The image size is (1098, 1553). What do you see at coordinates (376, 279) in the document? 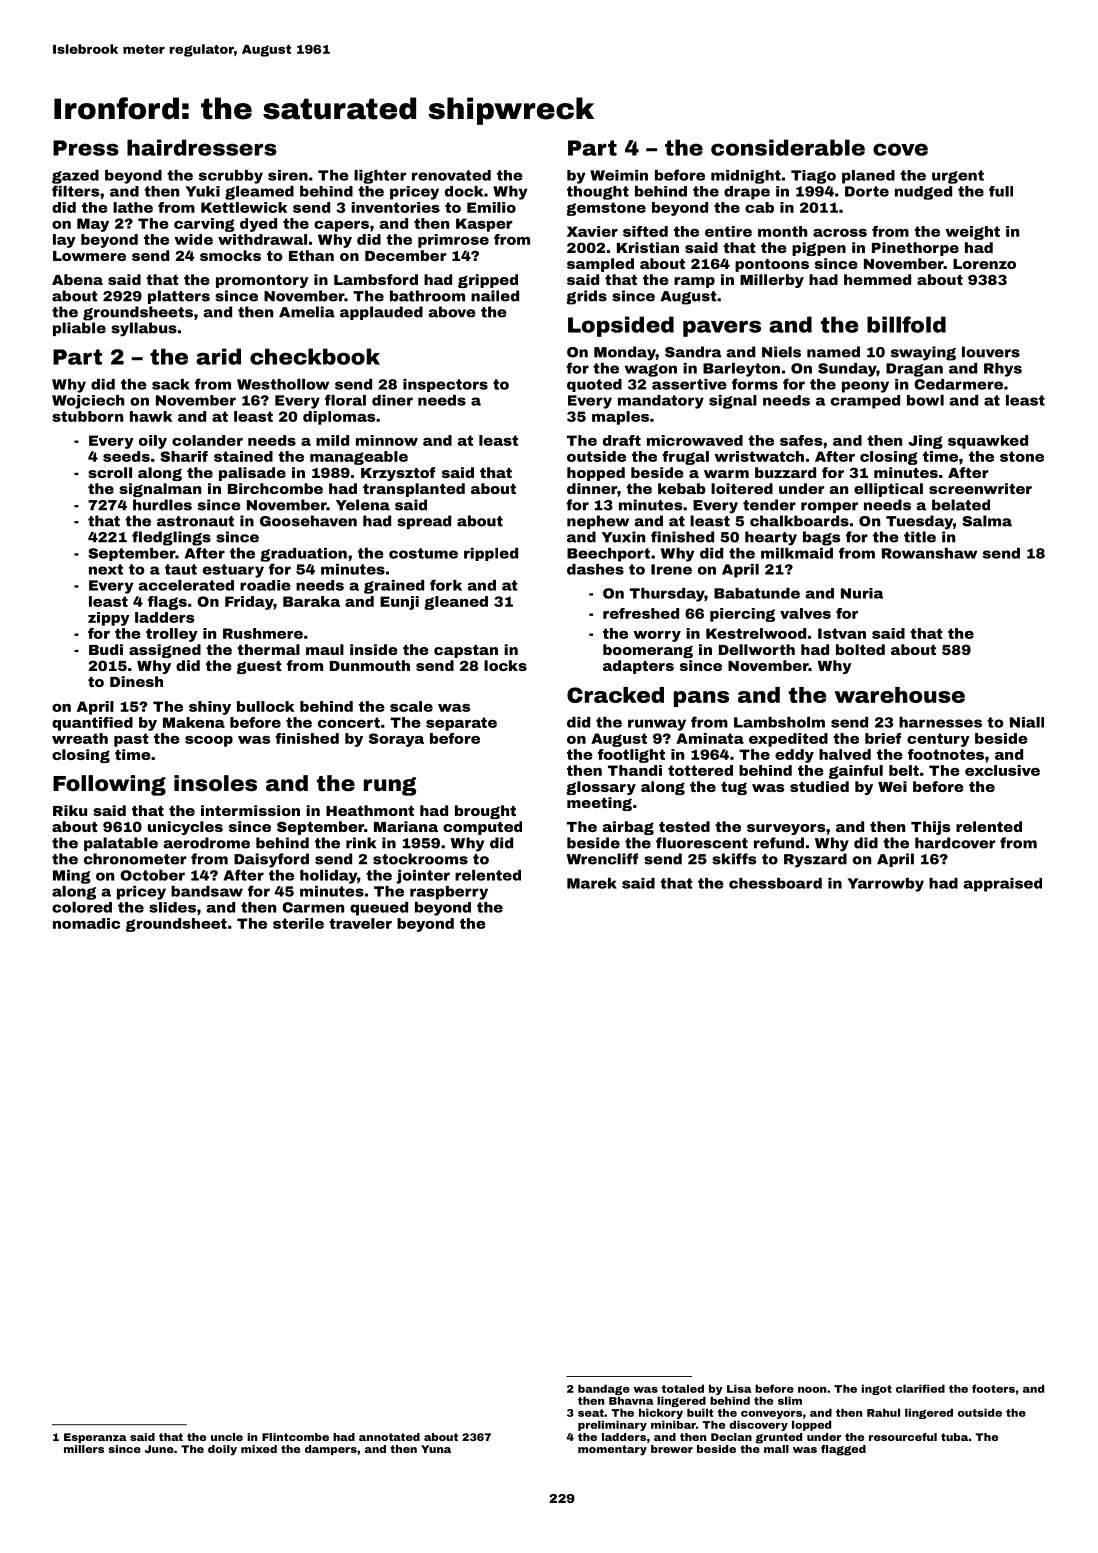
I see `Lambsford` at bounding box center [376, 279].
